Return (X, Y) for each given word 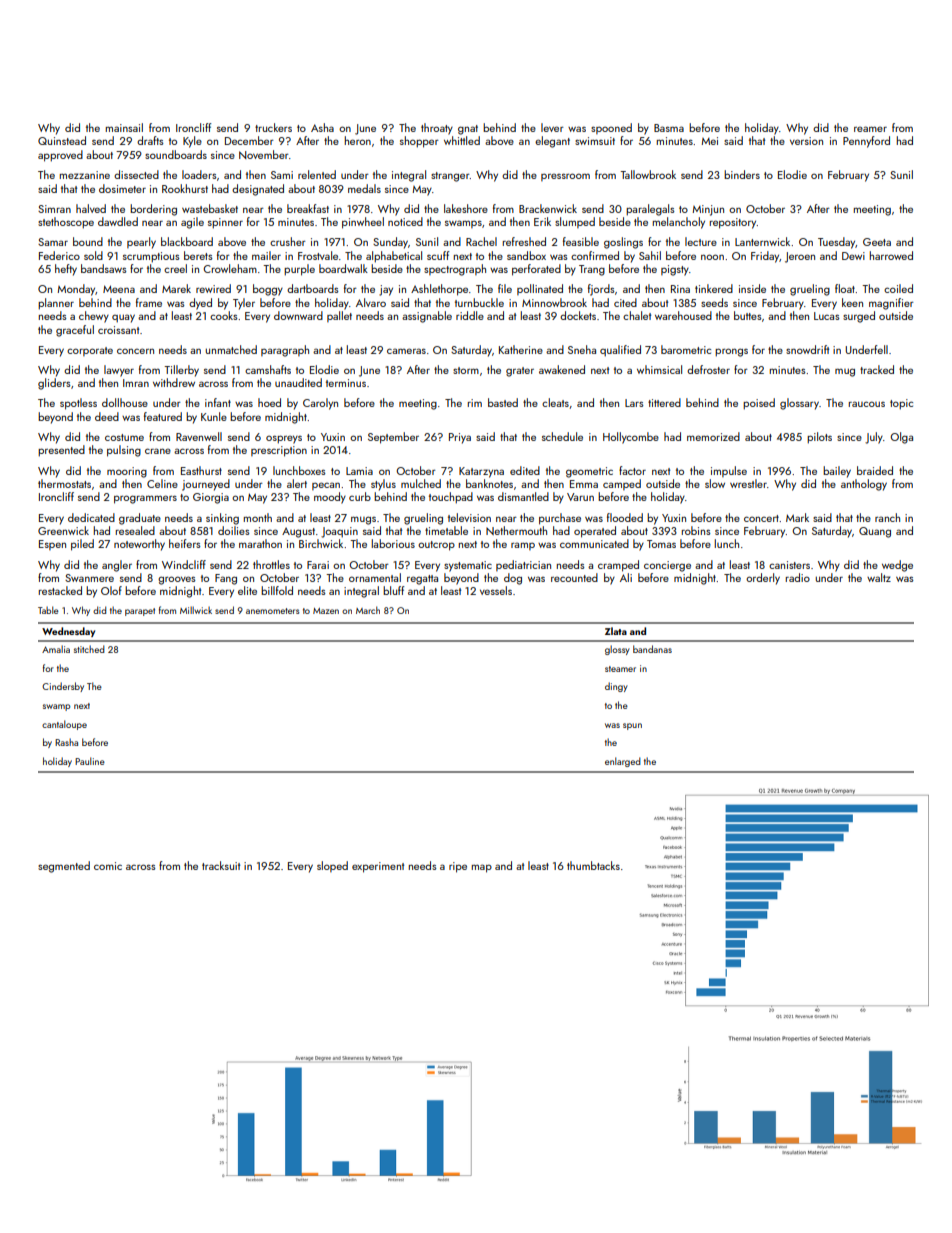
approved (60, 156)
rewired (213, 288)
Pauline (90, 761)
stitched (89, 649)
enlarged (623, 762)
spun (632, 726)
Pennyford (866, 142)
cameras (406, 351)
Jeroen (800, 257)
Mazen (326, 611)
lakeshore (466, 208)
